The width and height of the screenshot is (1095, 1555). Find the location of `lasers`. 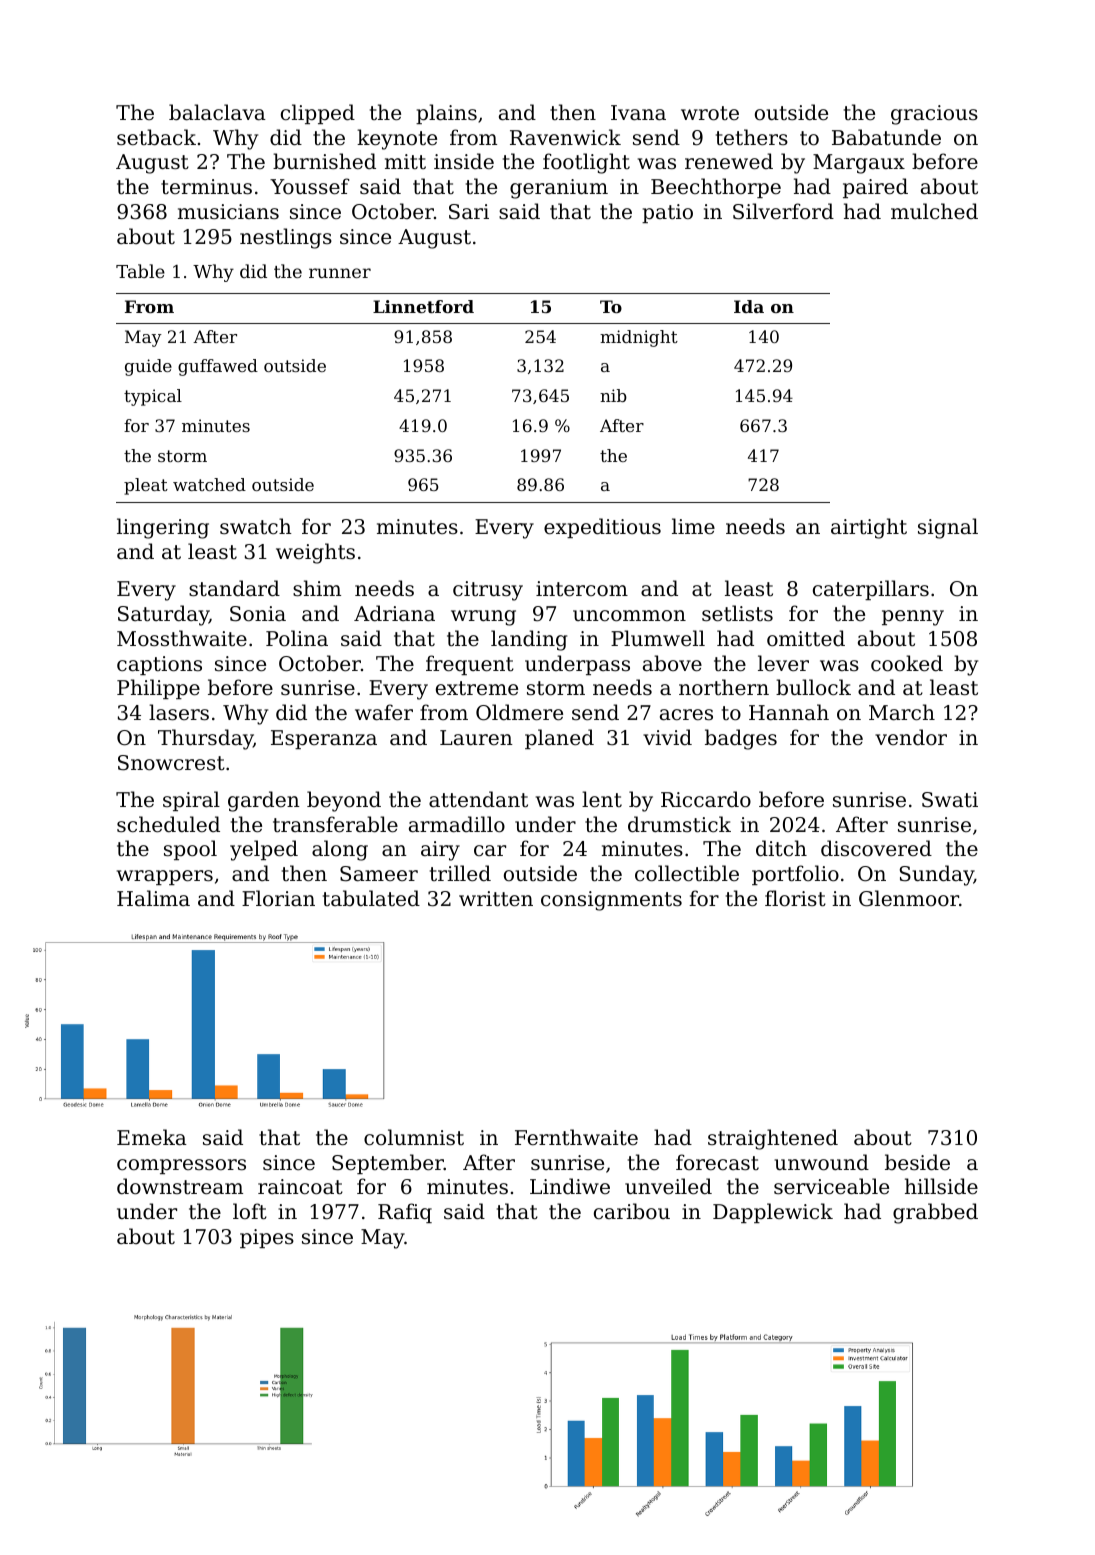

lasers is located at coordinates (179, 712).
